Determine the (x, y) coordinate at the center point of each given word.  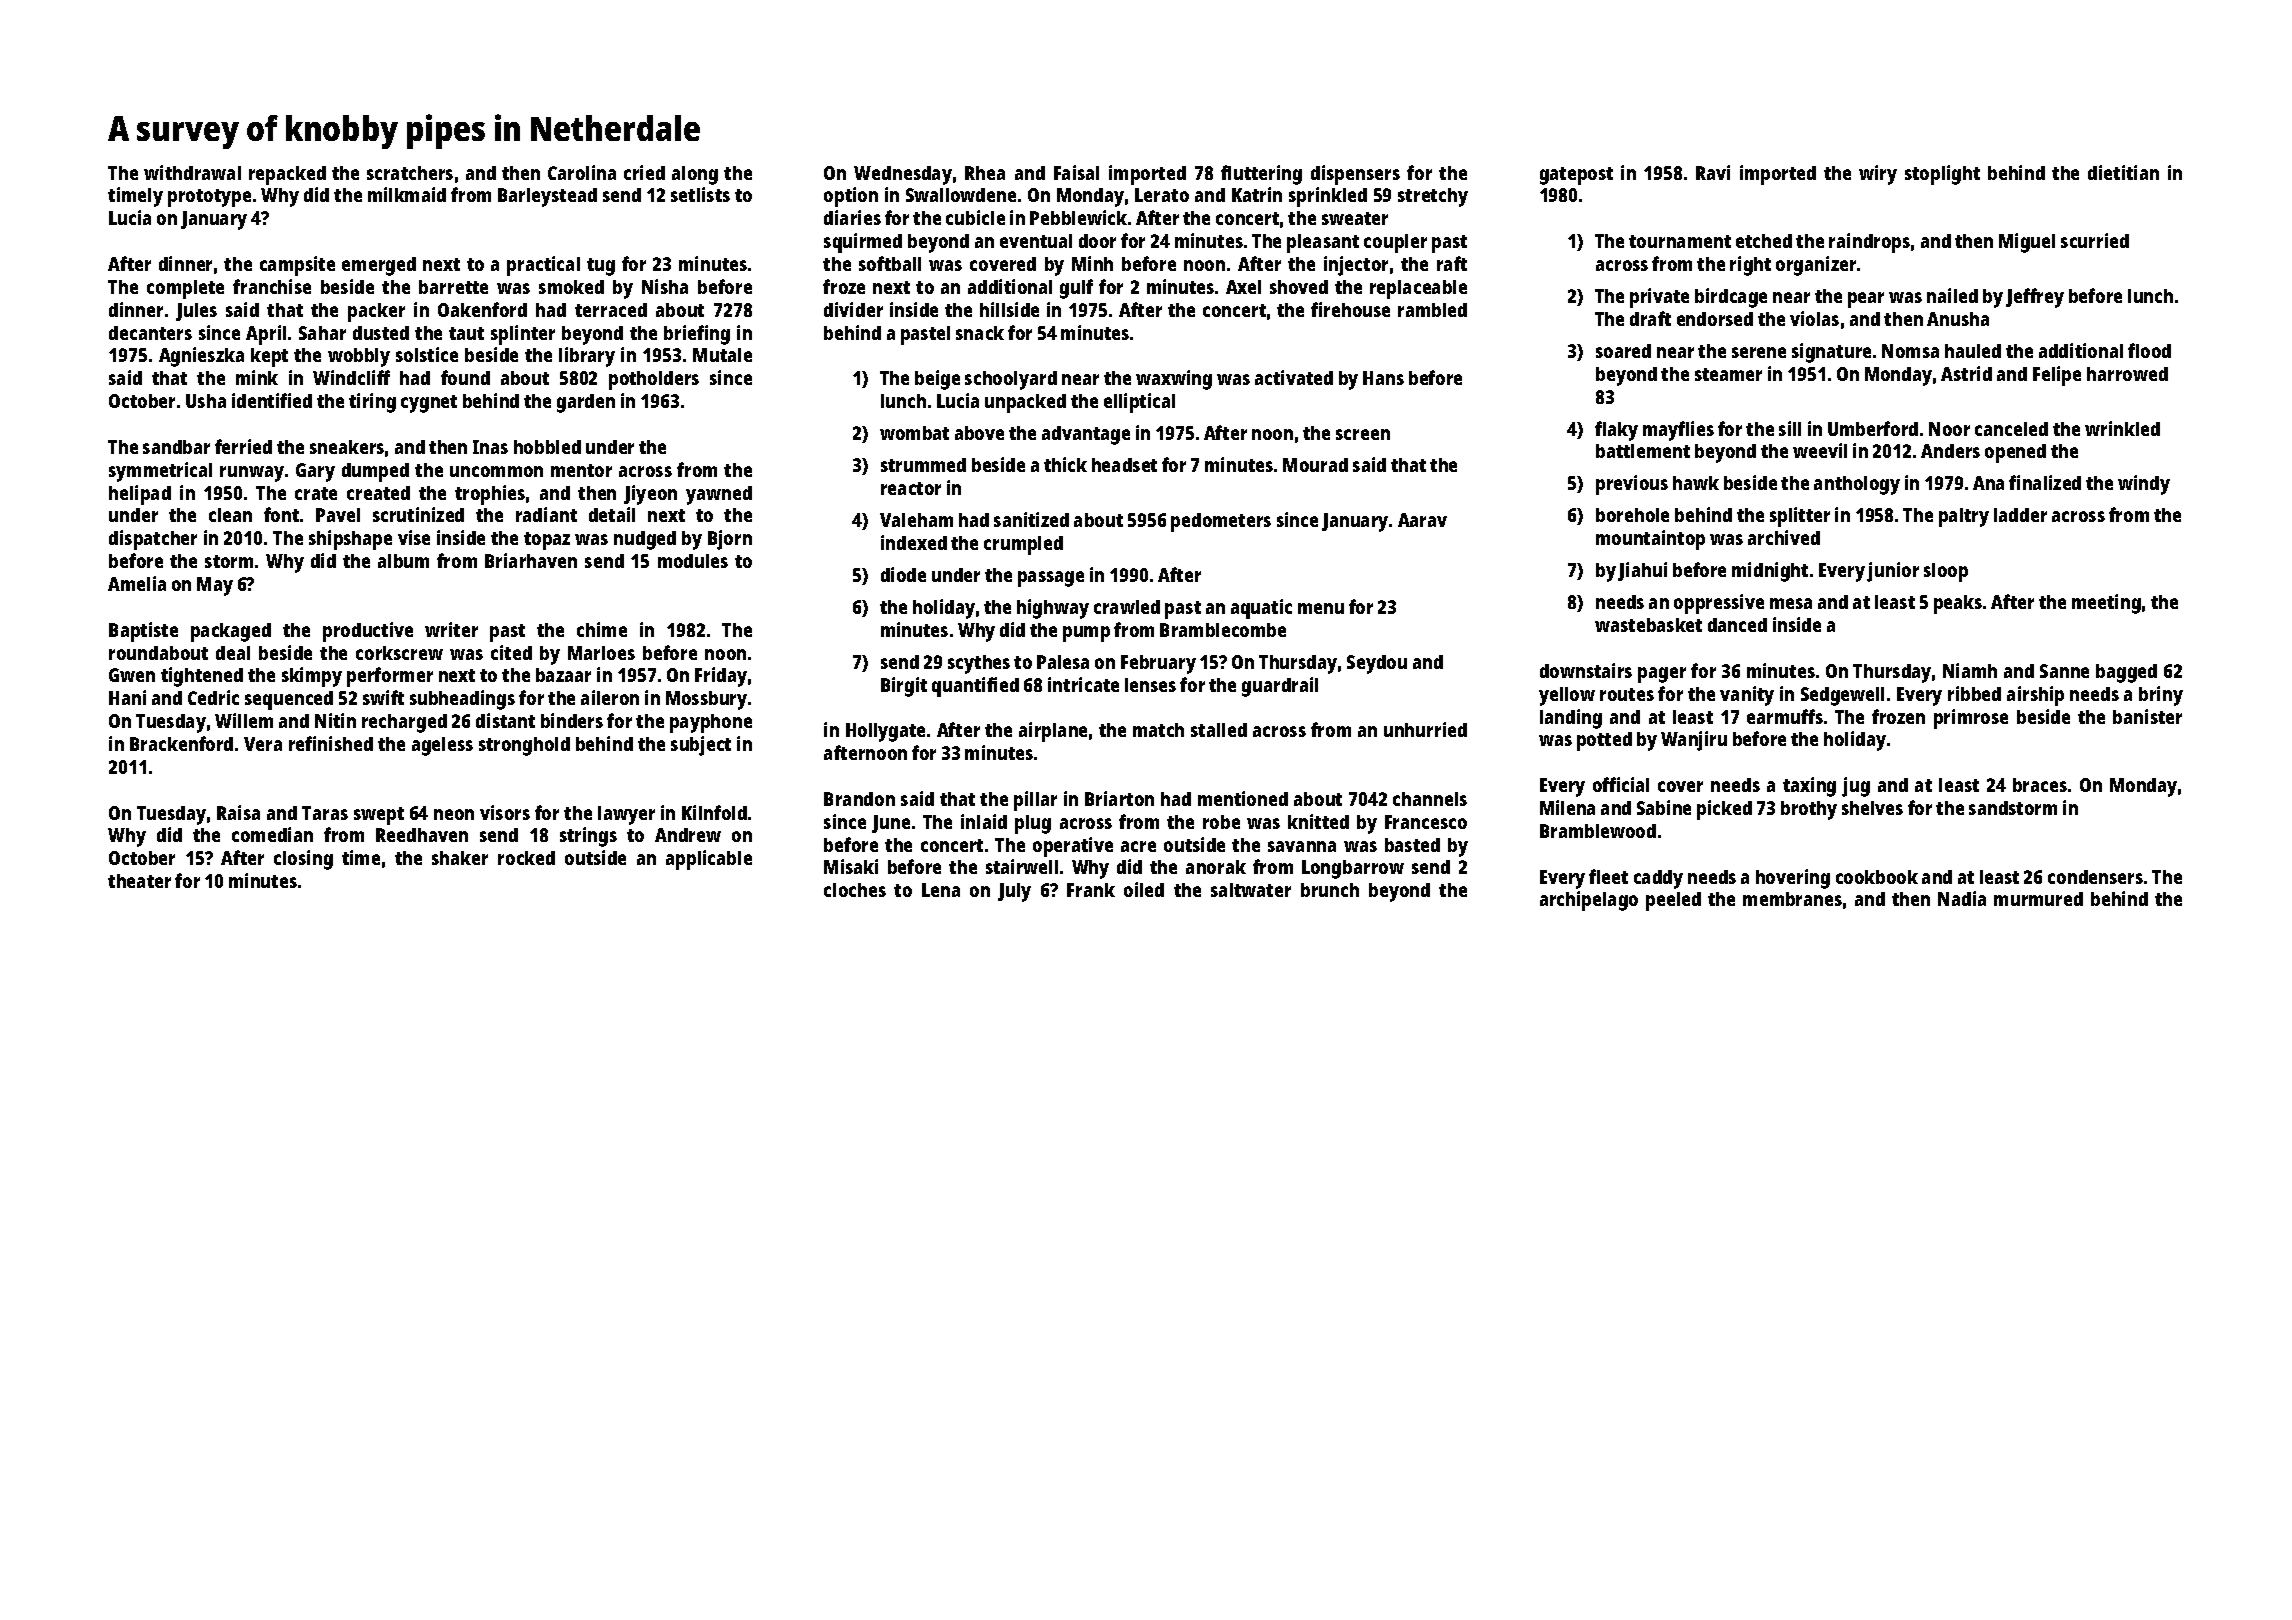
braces (2040, 785)
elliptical (1139, 403)
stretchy (1433, 197)
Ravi (1713, 172)
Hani (127, 697)
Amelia (137, 583)
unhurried (1425, 729)
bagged (2126, 673)
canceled (2011, 429)
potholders (654, 380)
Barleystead (547, 197)
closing (303, 860)
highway (1053, 609)
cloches (855, 890)
